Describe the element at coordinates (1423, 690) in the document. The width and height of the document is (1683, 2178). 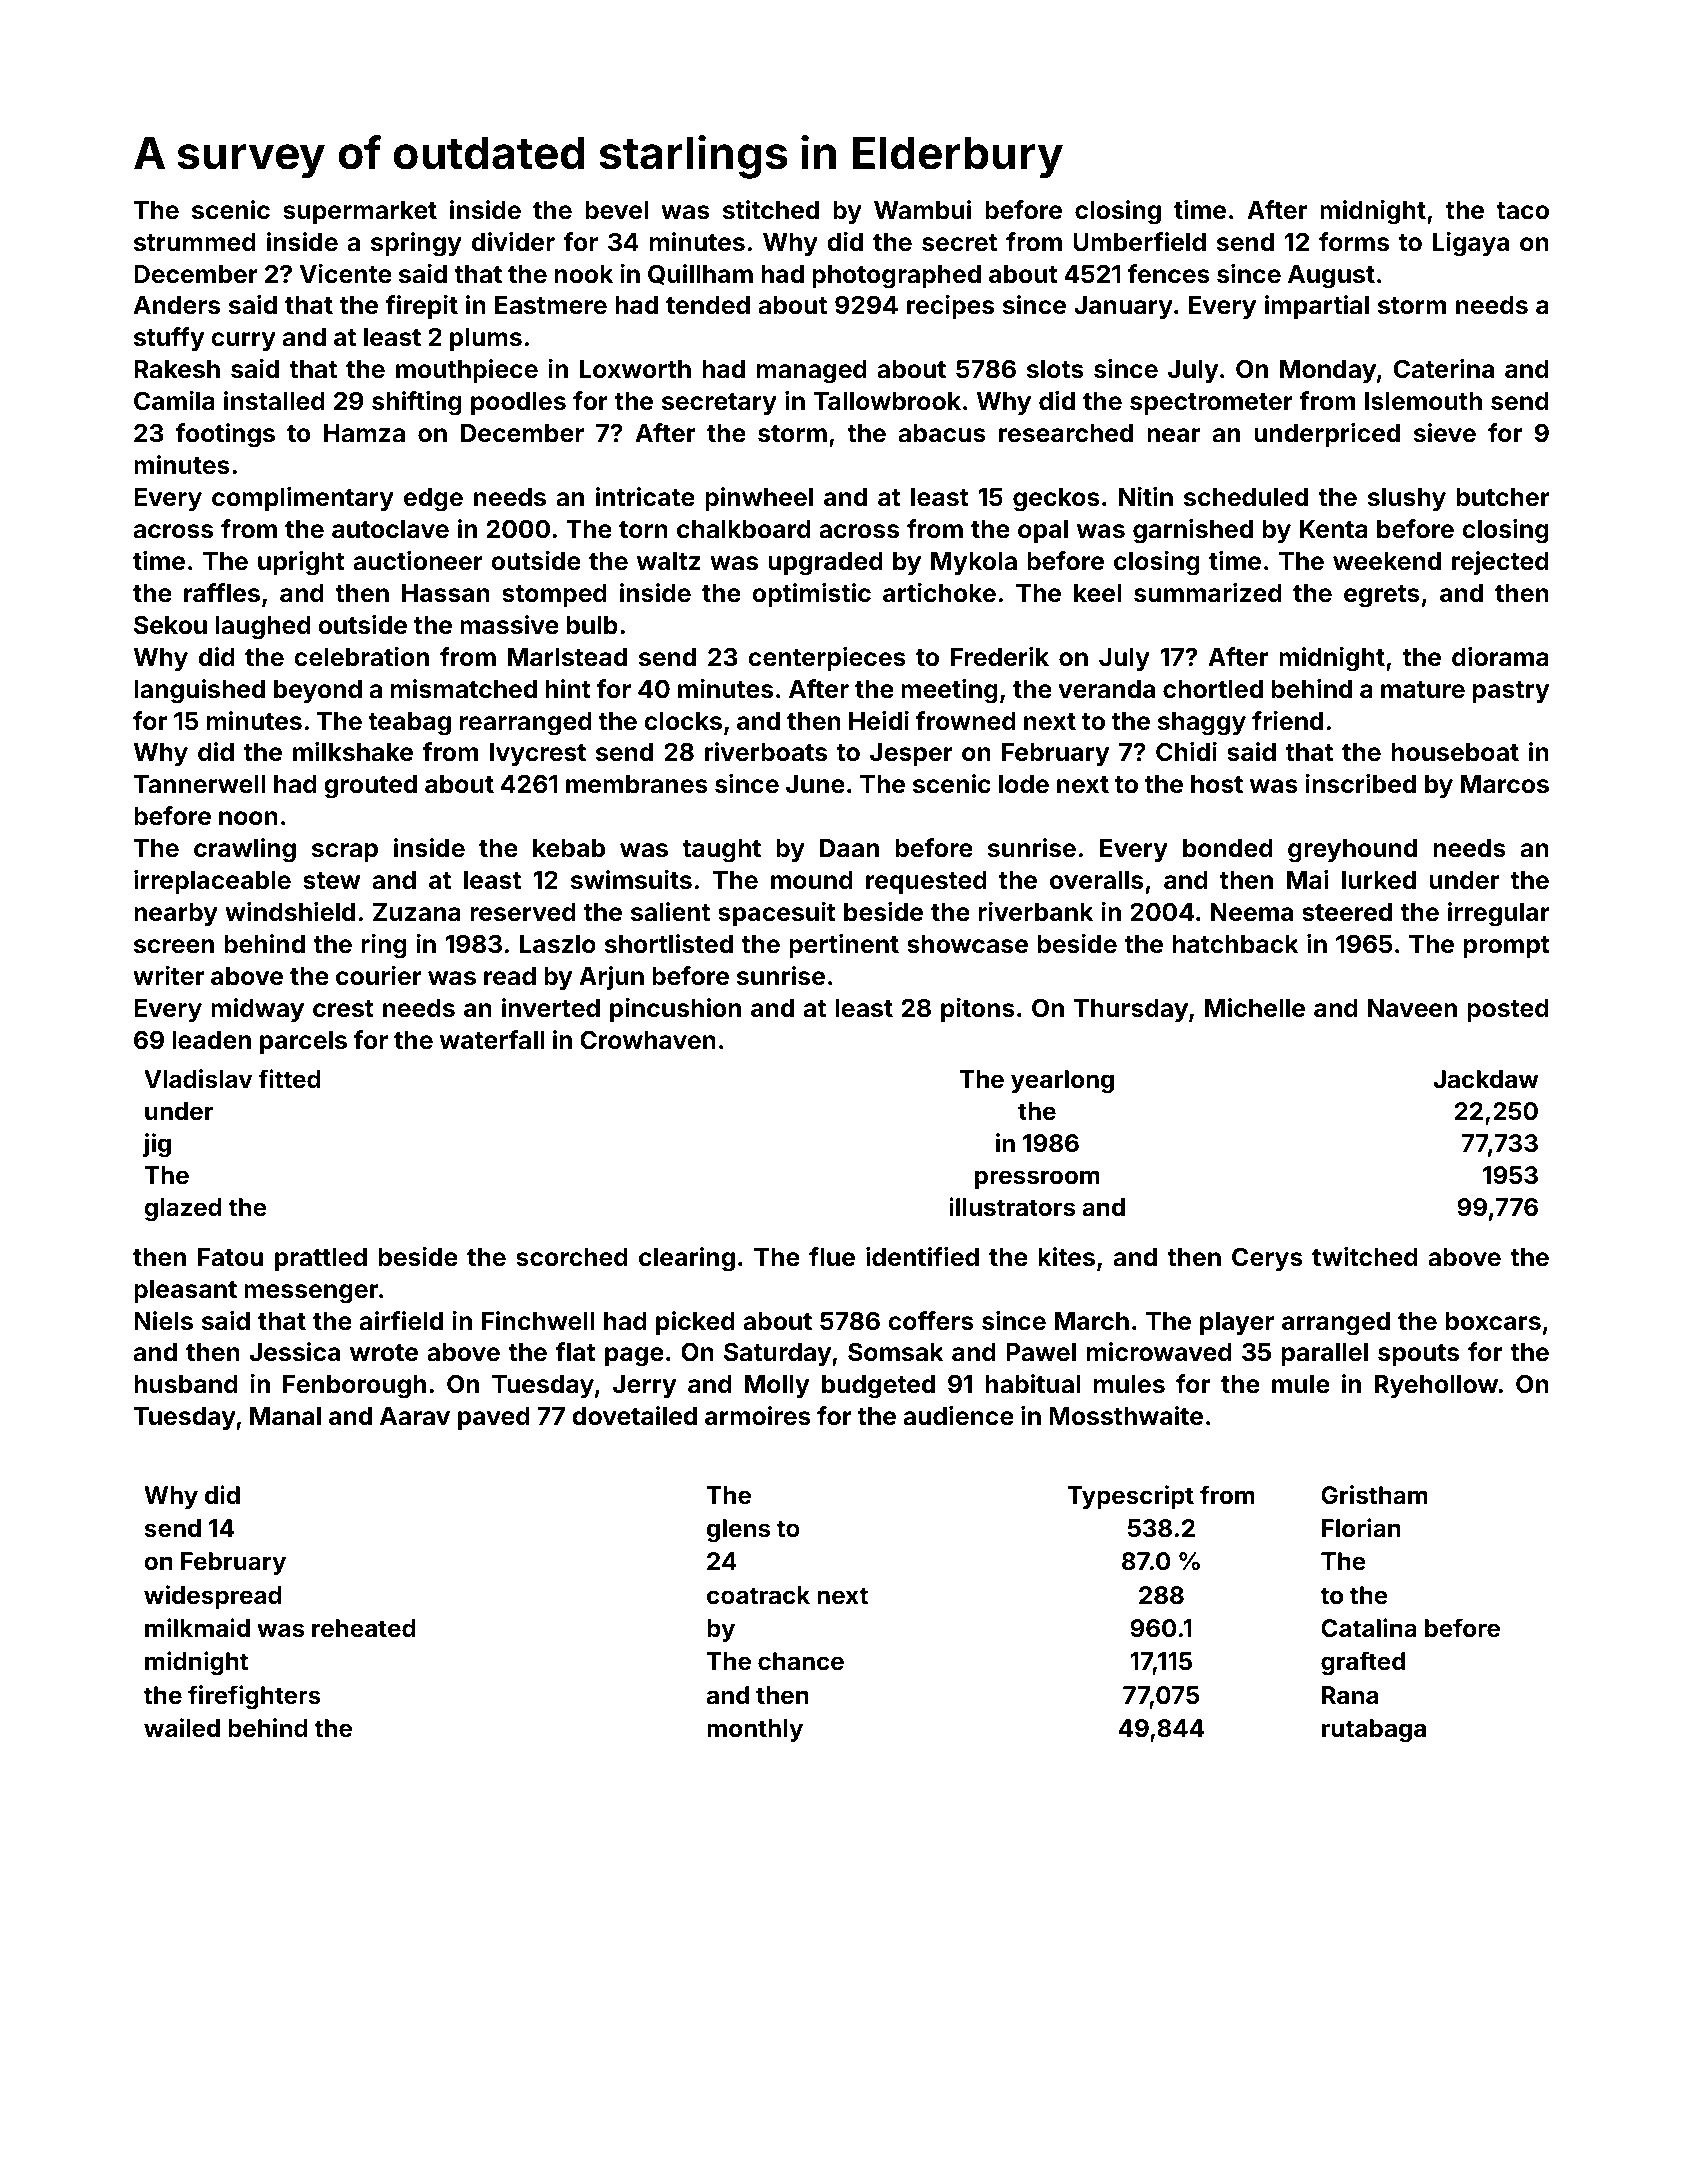
I see `mature` at that location.
